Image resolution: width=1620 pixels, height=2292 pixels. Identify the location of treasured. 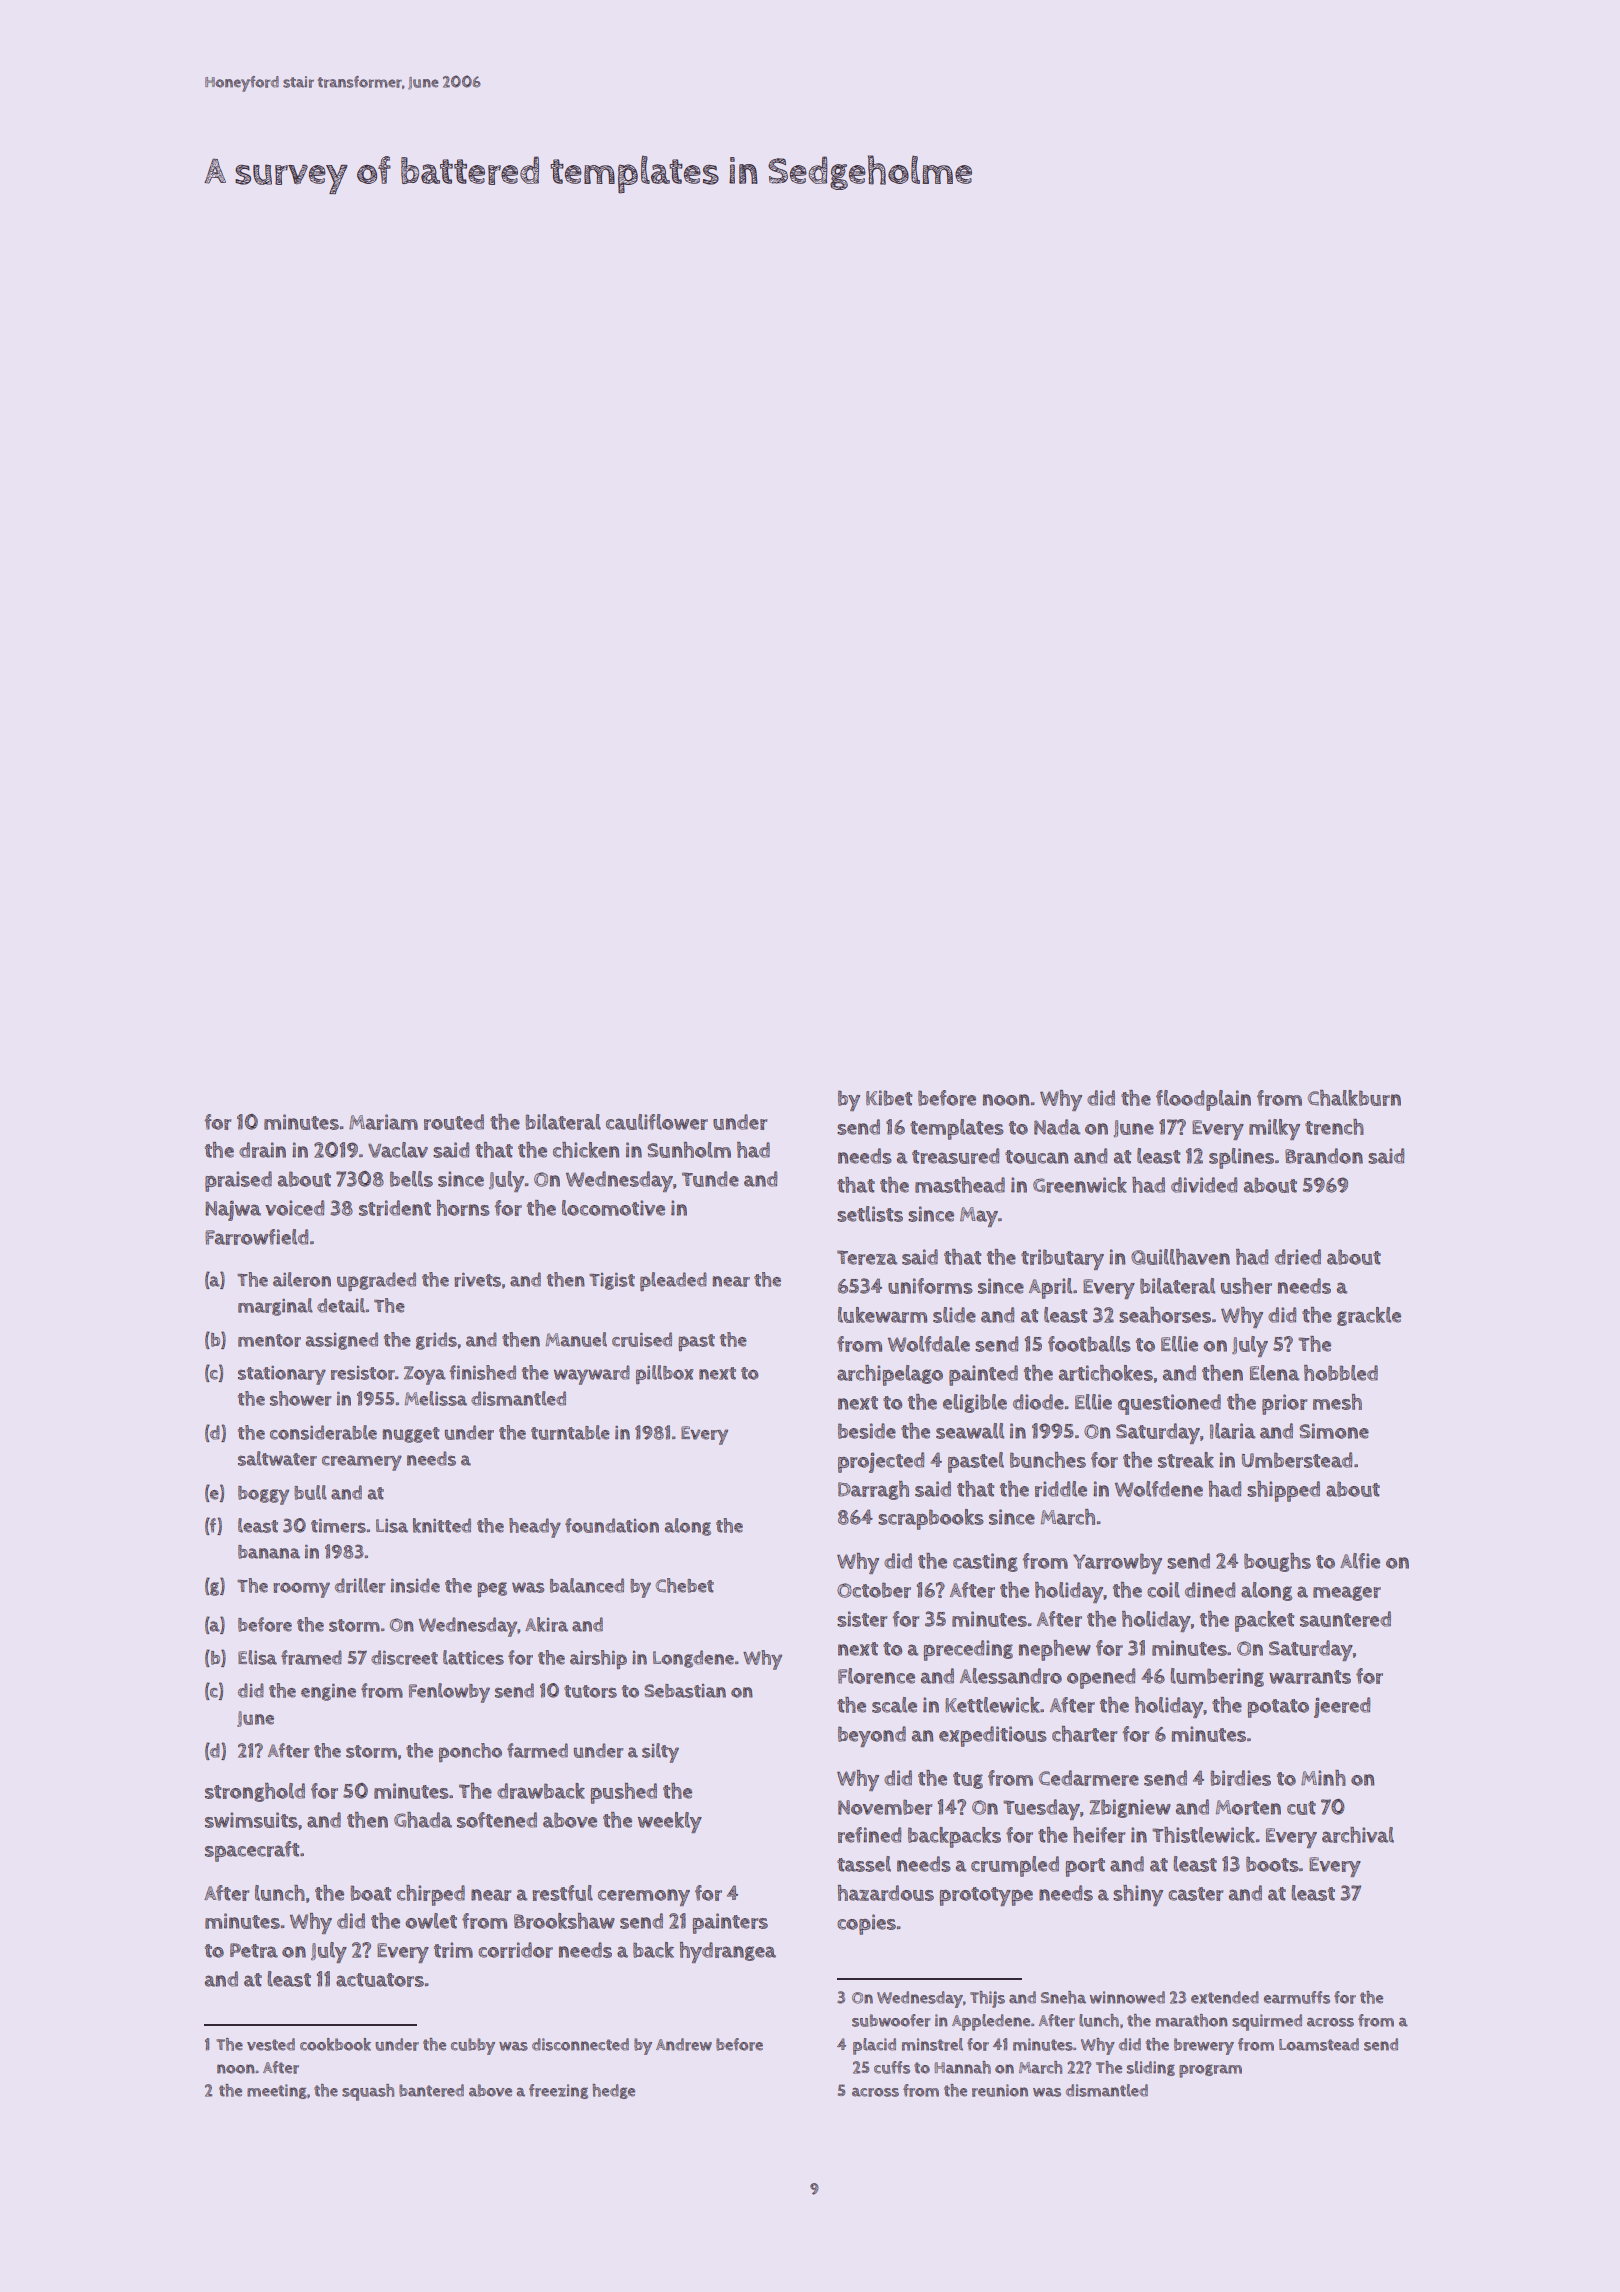
(955, 1156).
